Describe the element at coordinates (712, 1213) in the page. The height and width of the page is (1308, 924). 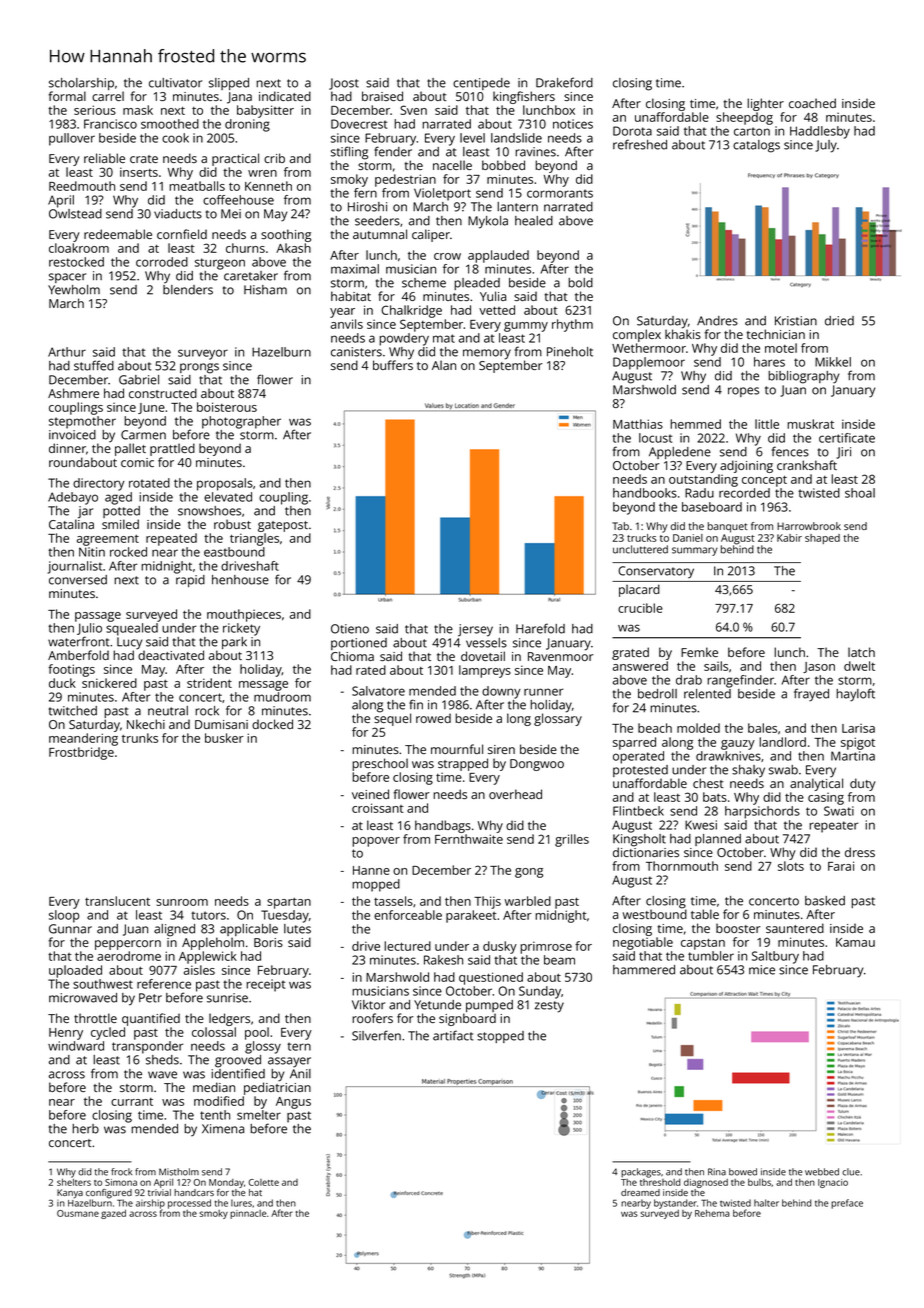
I see `Rehema` at that location.
